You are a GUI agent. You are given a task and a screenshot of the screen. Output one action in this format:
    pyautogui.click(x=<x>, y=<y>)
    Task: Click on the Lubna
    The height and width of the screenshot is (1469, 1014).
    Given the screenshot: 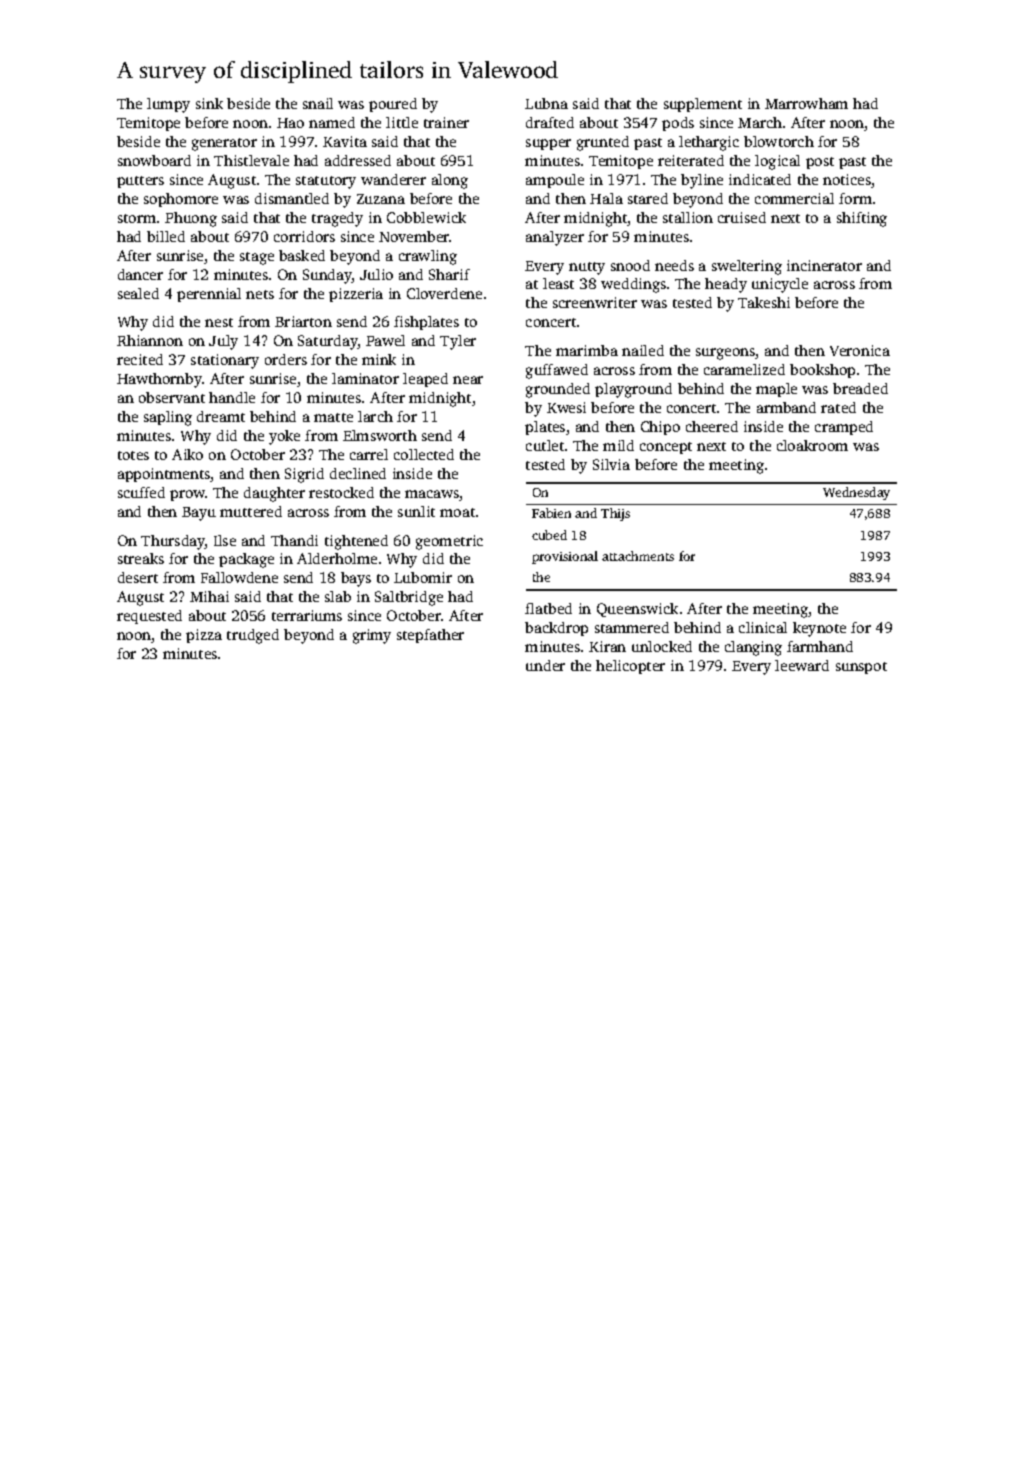 What is the action you would take?
    pyautogui.click(x=546, y=103)
